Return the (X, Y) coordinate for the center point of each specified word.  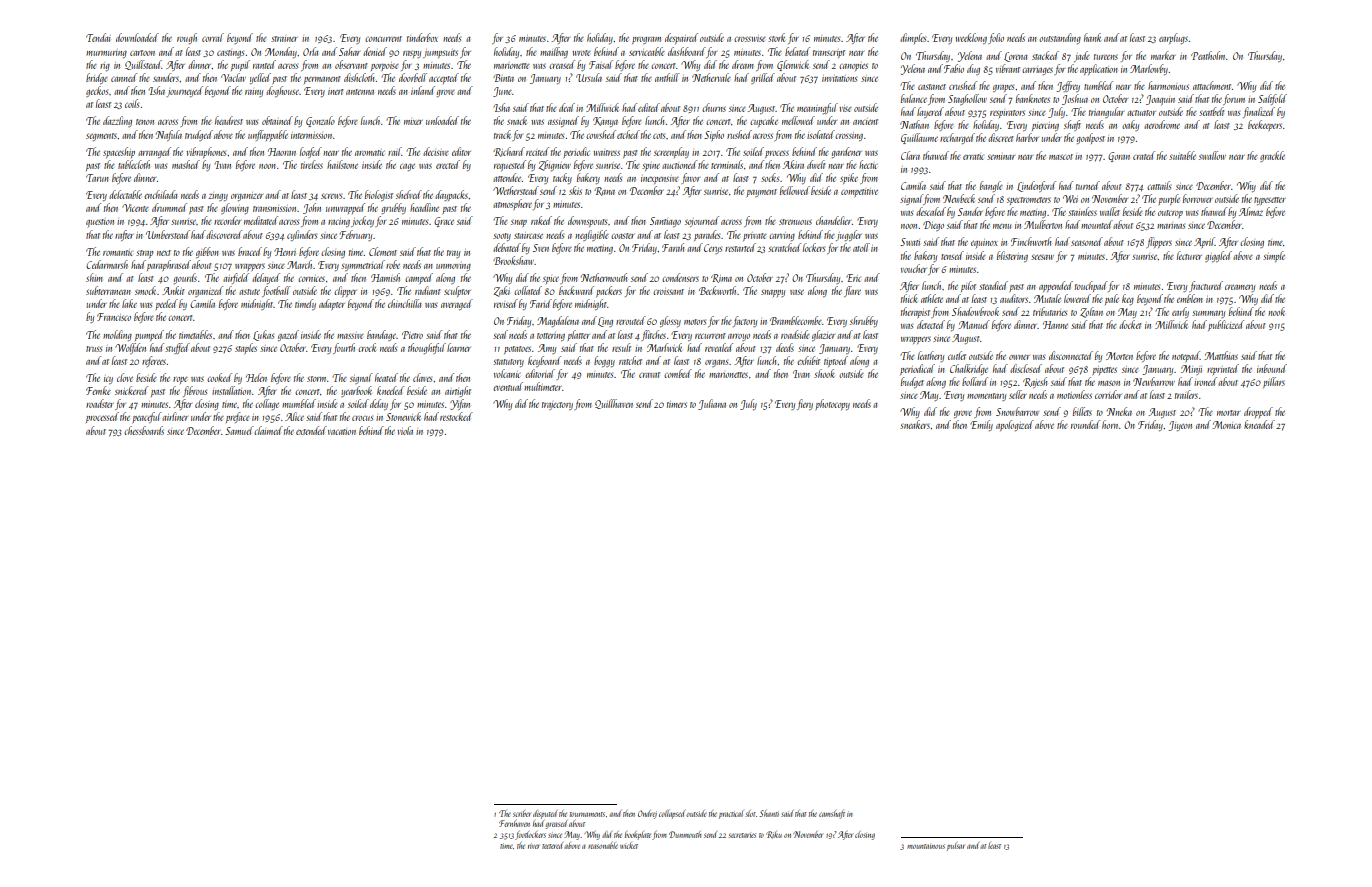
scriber (522, 813)
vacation (342, 432)
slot (751, 813)
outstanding (1060, 38)
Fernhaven (514, 823)
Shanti (769, 813)
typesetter (1270, 201)
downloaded (137, 37)
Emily (981, 425)
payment (761, 193)
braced (250, 251)
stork (776, 37)
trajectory (557, 406)
